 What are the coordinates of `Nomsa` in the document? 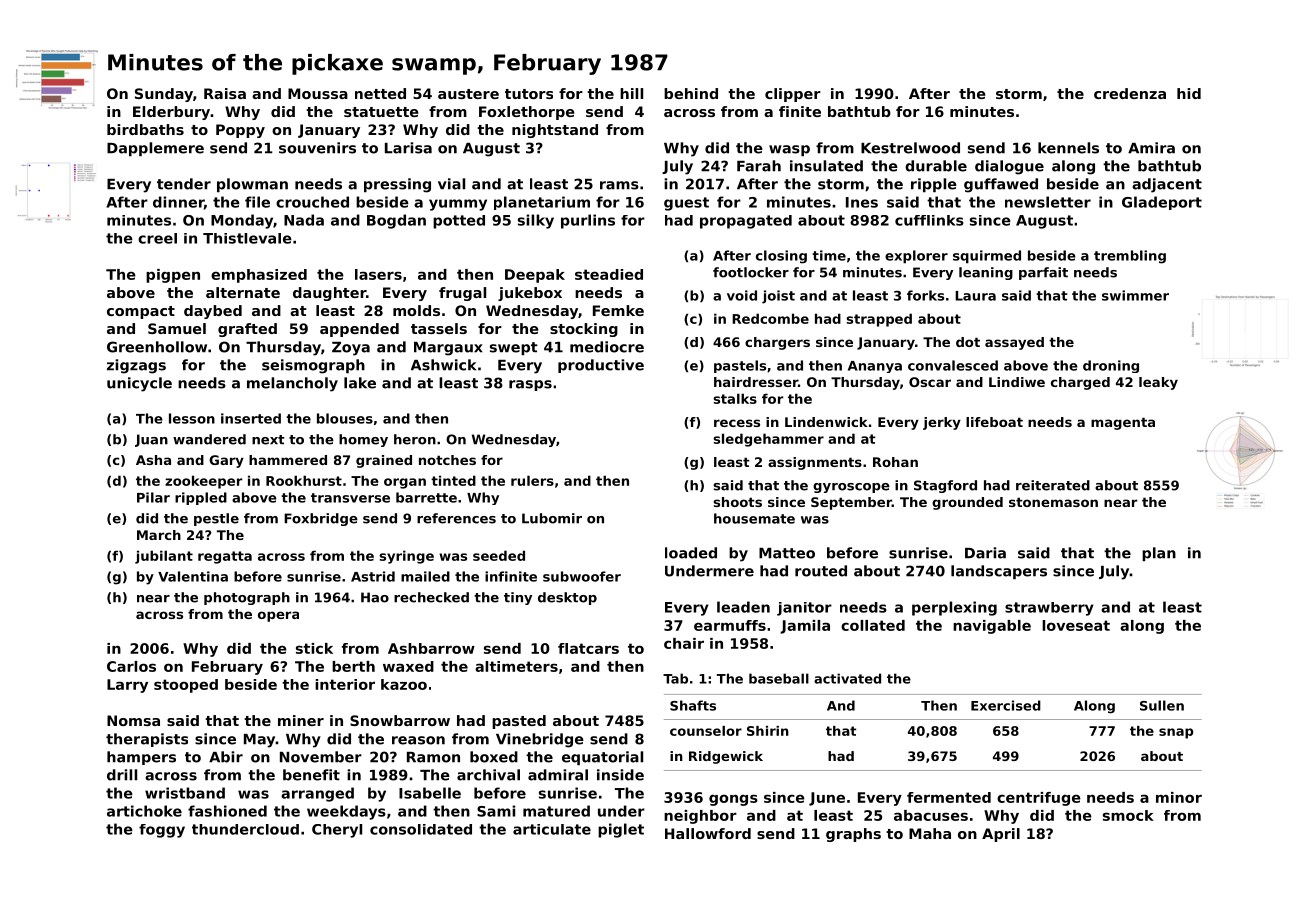 It's located at (133, 720).
